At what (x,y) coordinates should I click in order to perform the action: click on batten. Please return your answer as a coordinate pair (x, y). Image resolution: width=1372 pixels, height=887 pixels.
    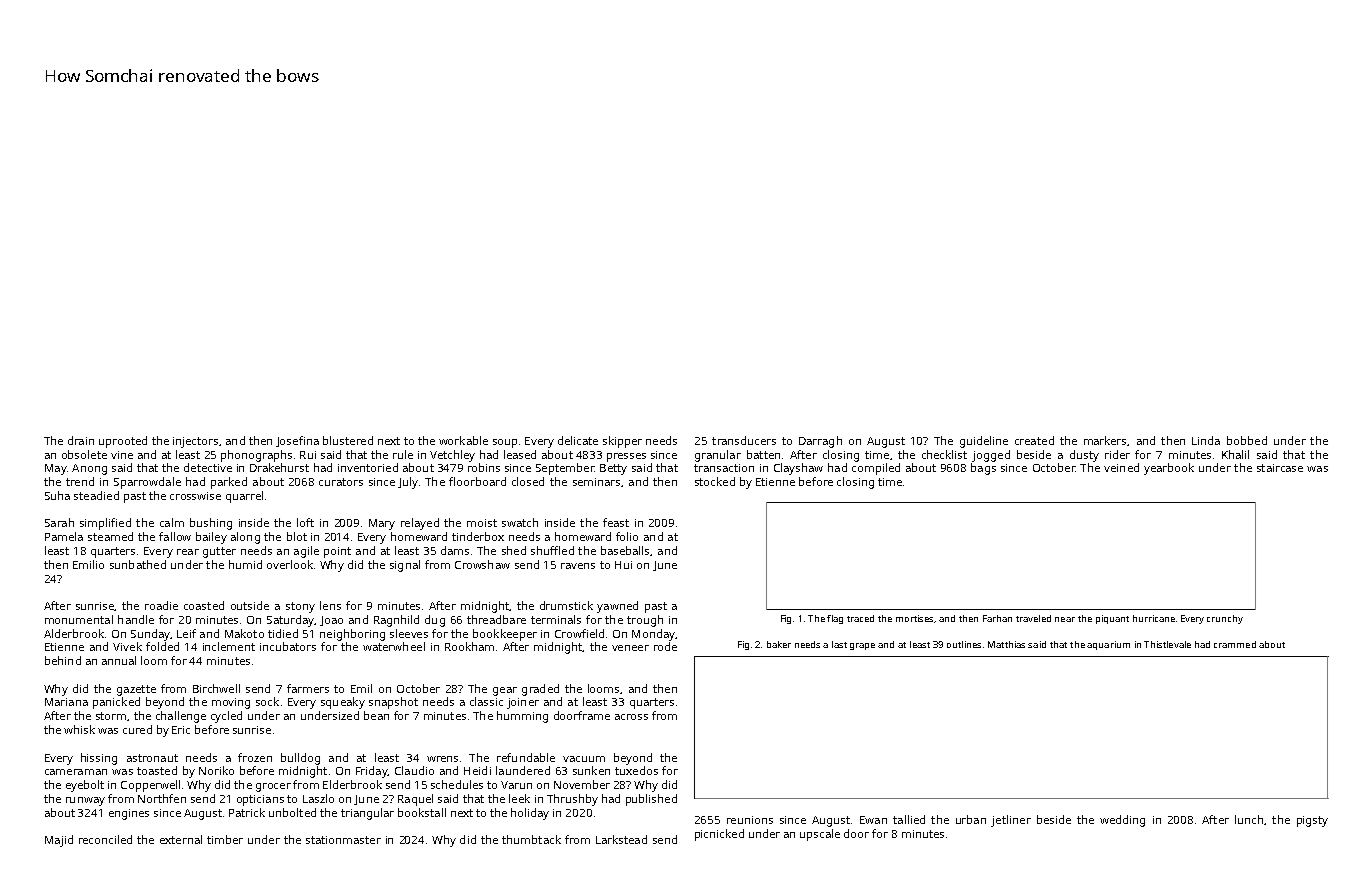
    Looking at the image, I should click on (763, 454).
